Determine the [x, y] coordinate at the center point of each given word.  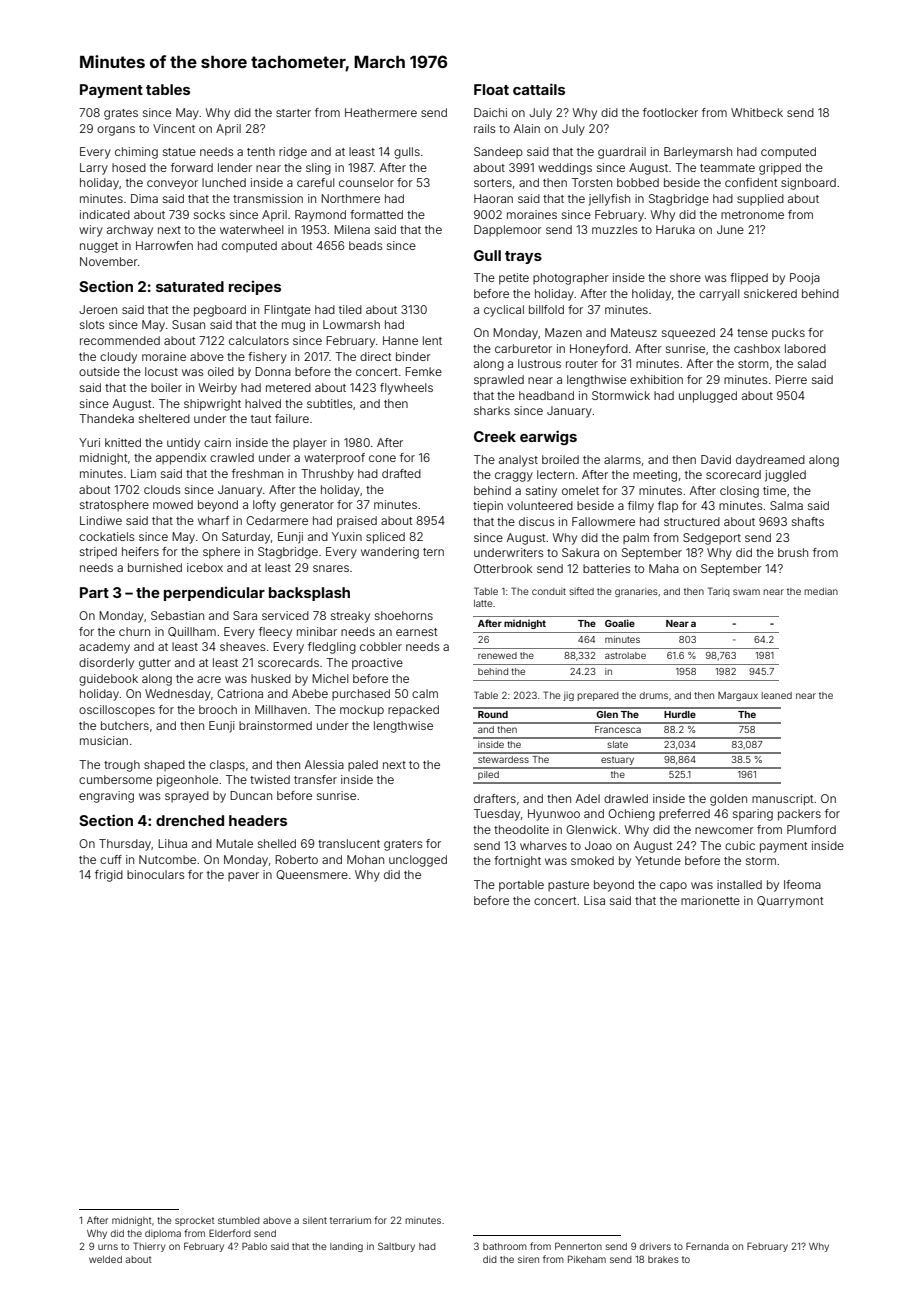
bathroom [505, 1246]
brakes [663, 1259]
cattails [539, 89]
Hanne [400, 340]
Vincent [174, 128]
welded [105, 1259]
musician [104, 740]
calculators [259, 340]
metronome [752, 215]
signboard [808, 184]
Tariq [719, 592]
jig [568, 696]
